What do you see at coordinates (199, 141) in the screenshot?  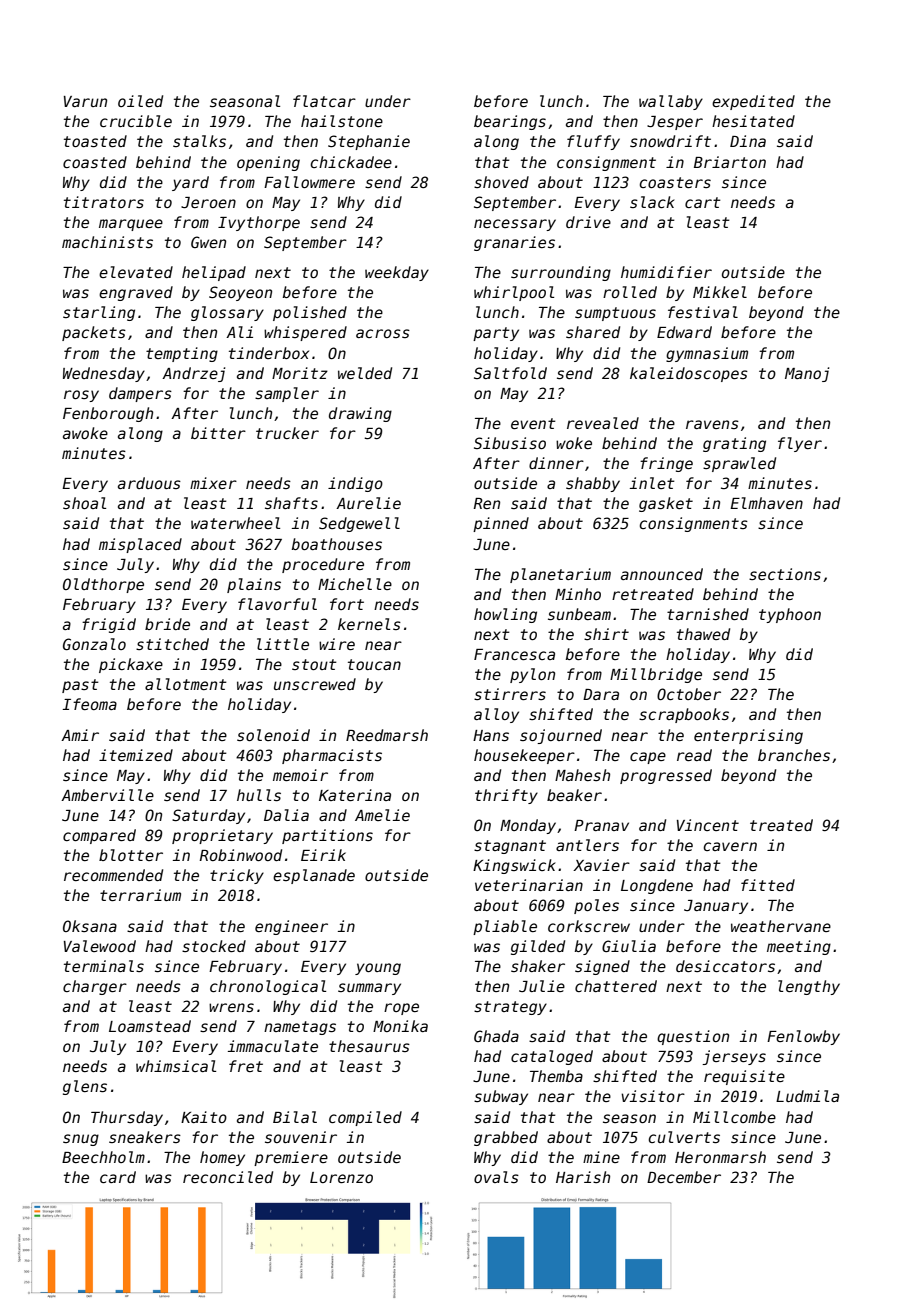 I see `stalks` at bounding box center [199, 141].
